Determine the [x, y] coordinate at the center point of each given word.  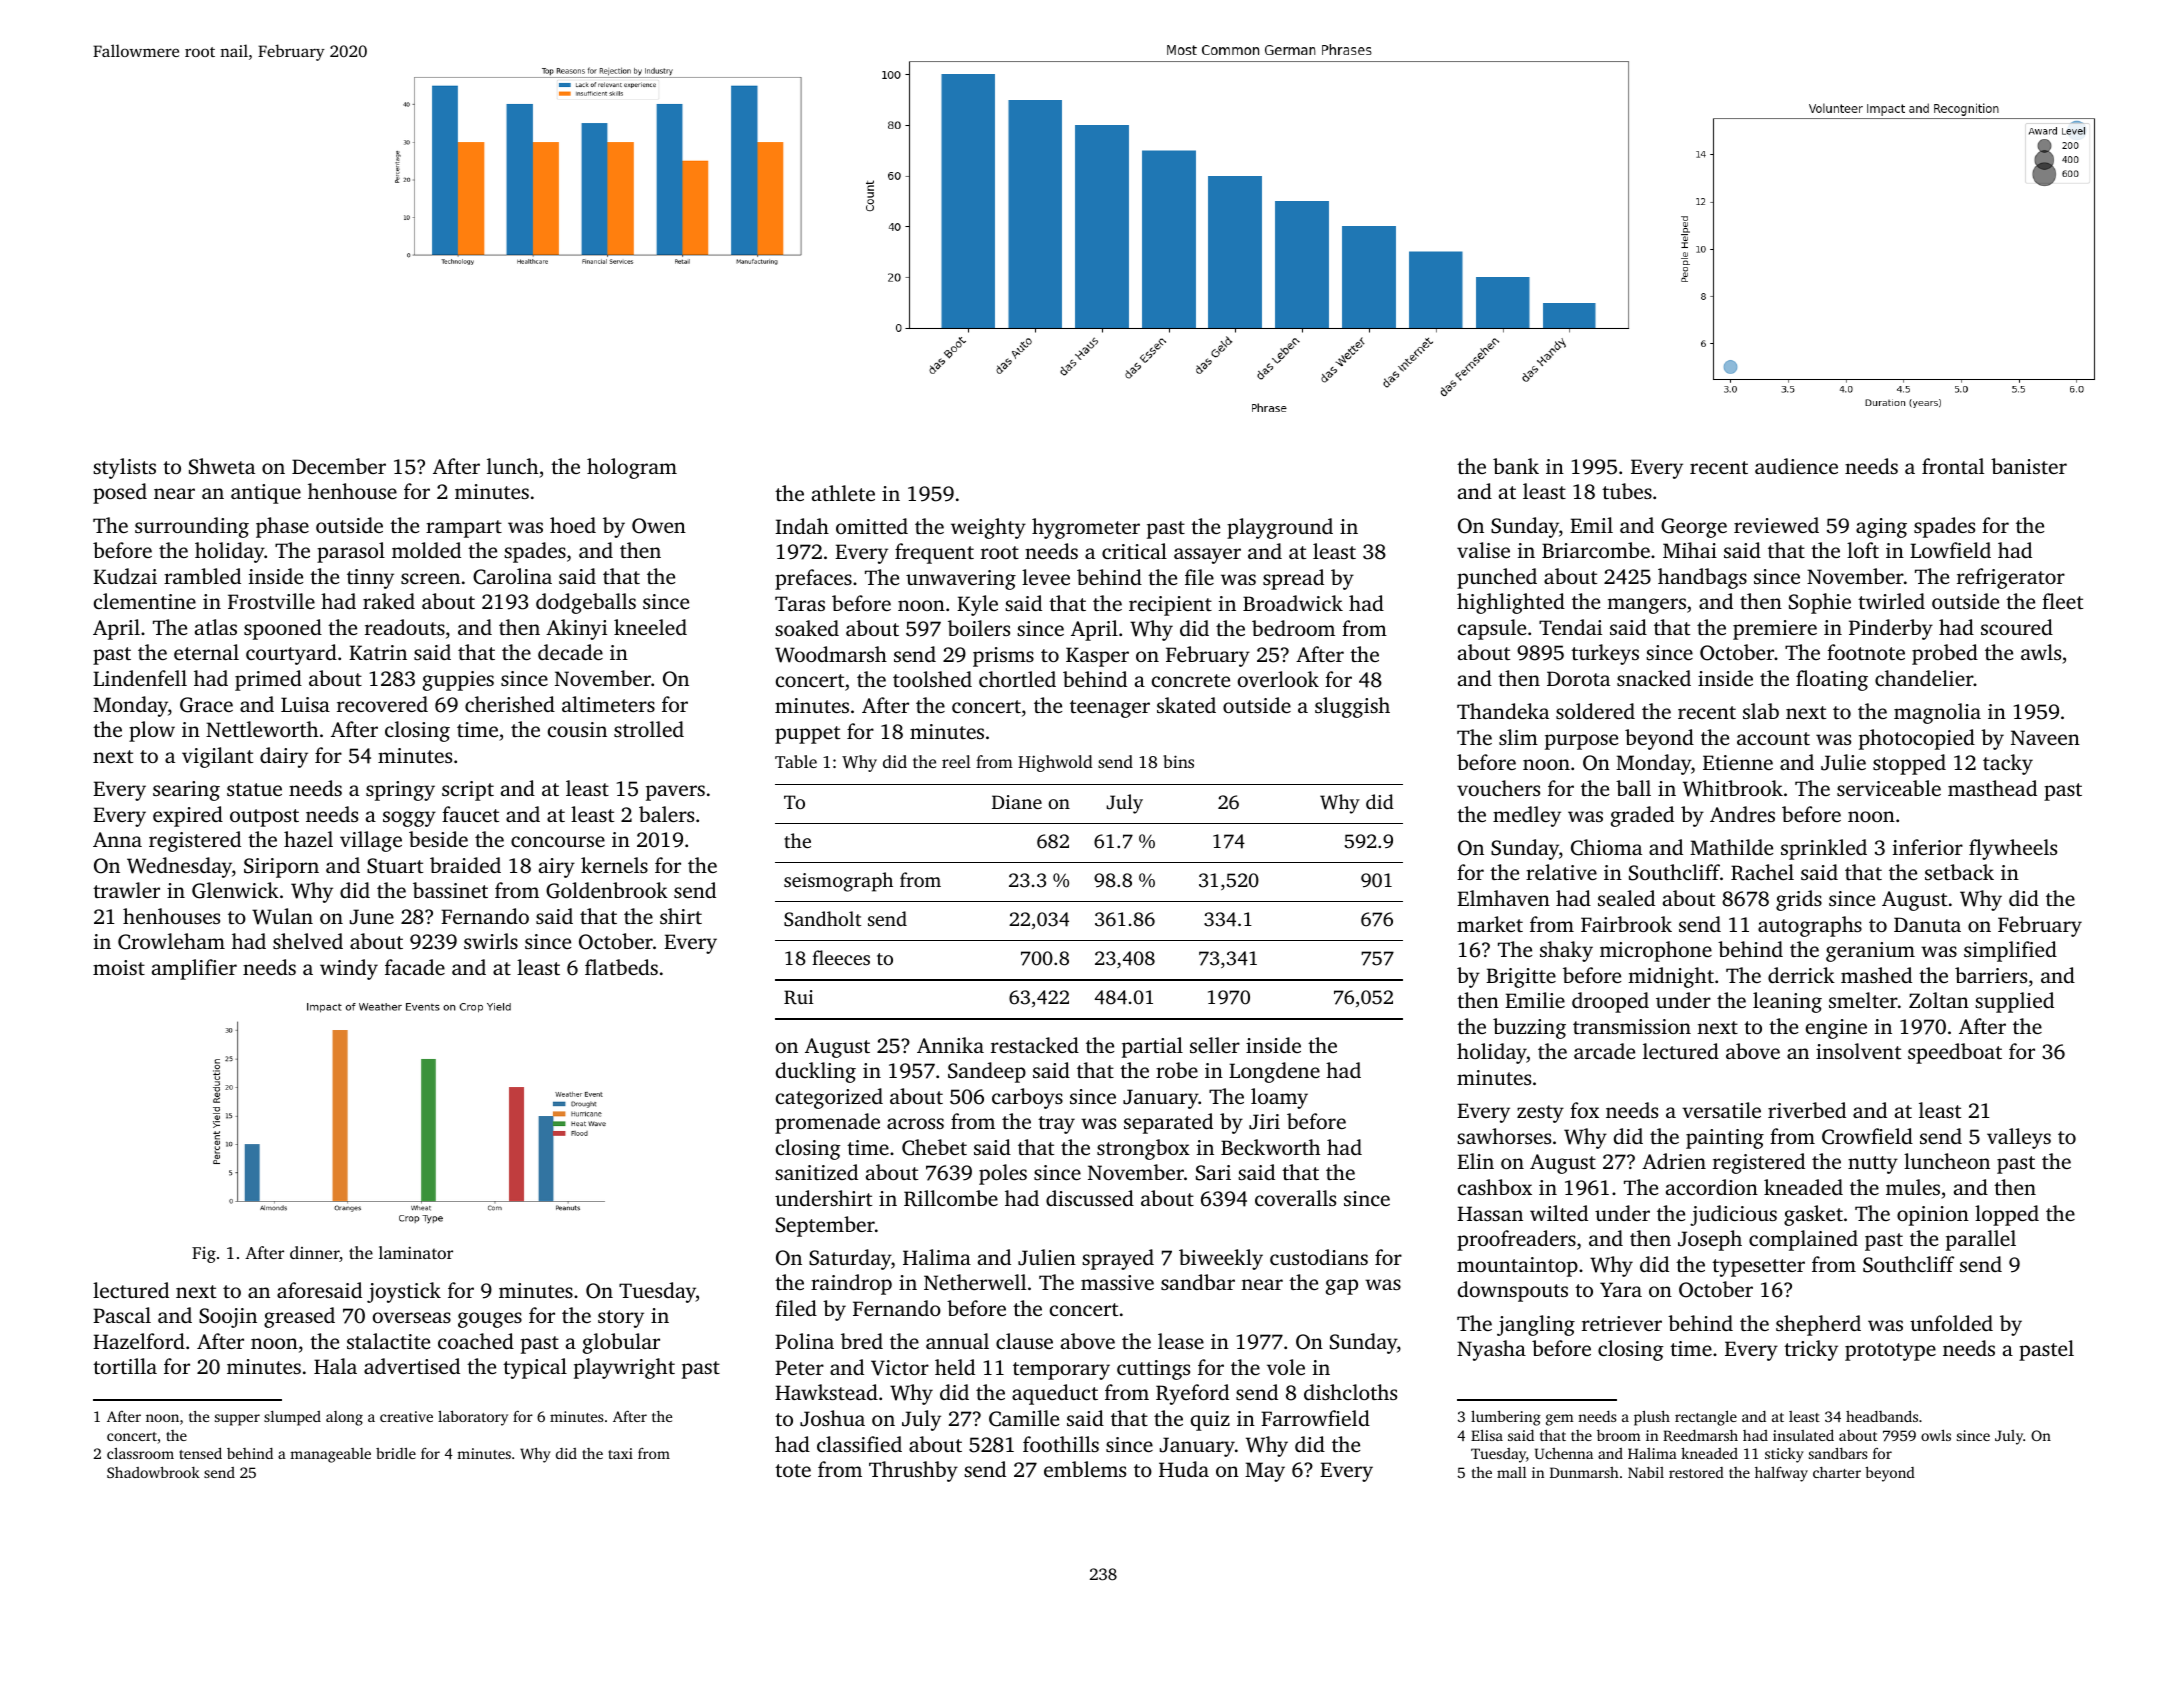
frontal [1953, 466]
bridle [396, 1453]
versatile [1721, 1110]
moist [119, 967]
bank [1516, 466]
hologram [632, 468]
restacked [1035, 1045]
